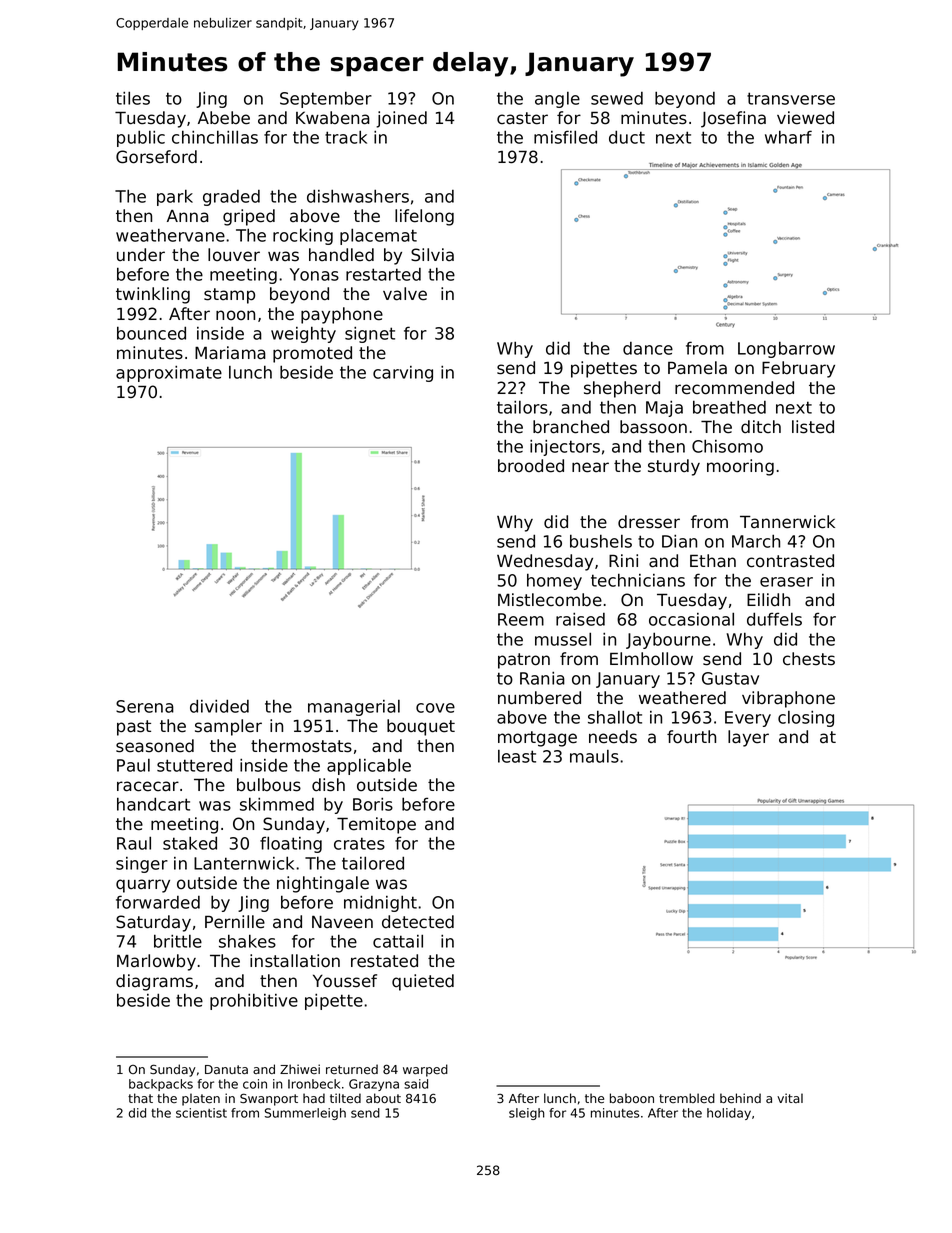 Image resolution: width=952 pixels, height=1233 pixels. I want to click on shallot, so click(615, 717).
